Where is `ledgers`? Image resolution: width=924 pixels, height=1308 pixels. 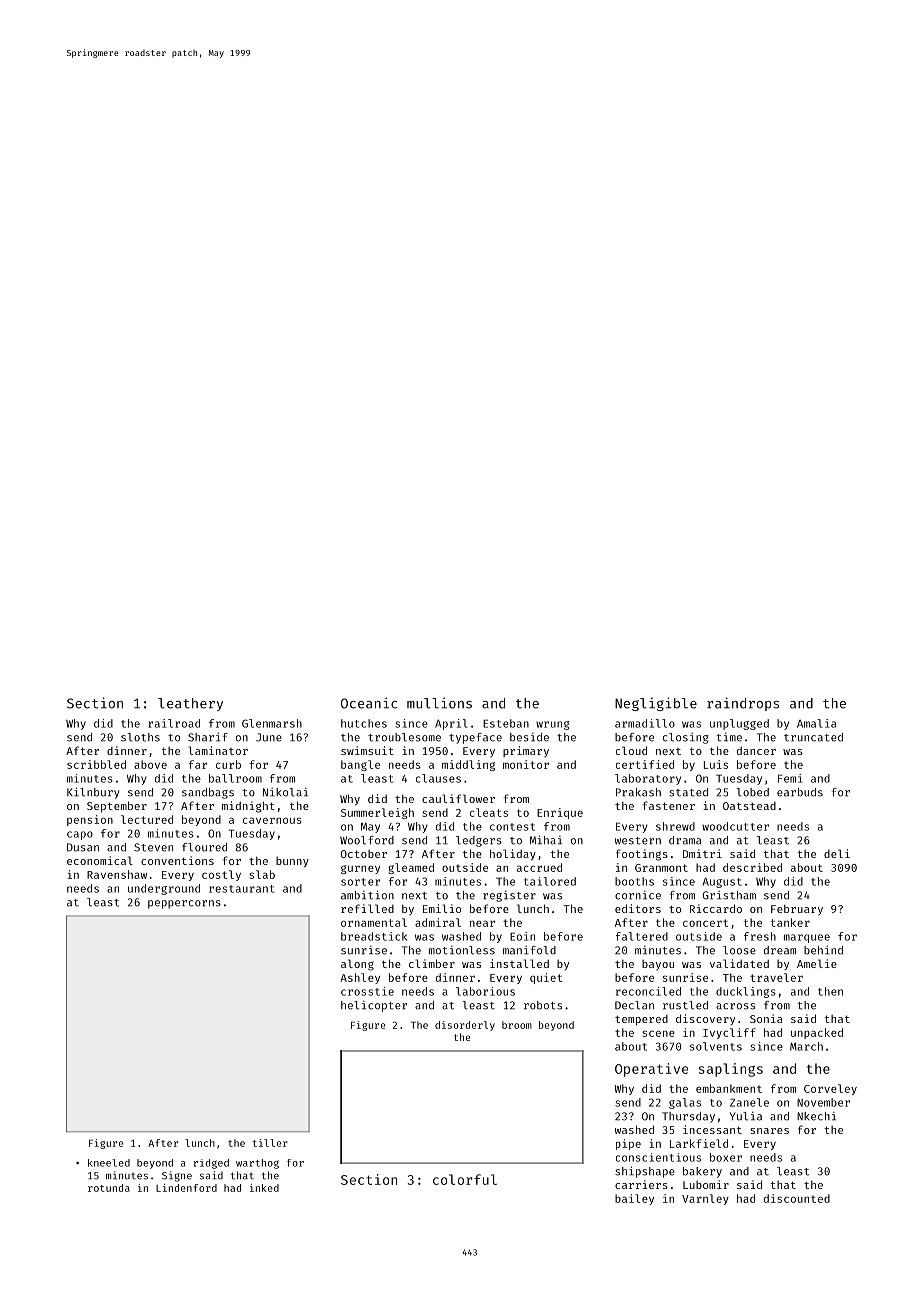
ledgers is located at coordinates (479, 841).
